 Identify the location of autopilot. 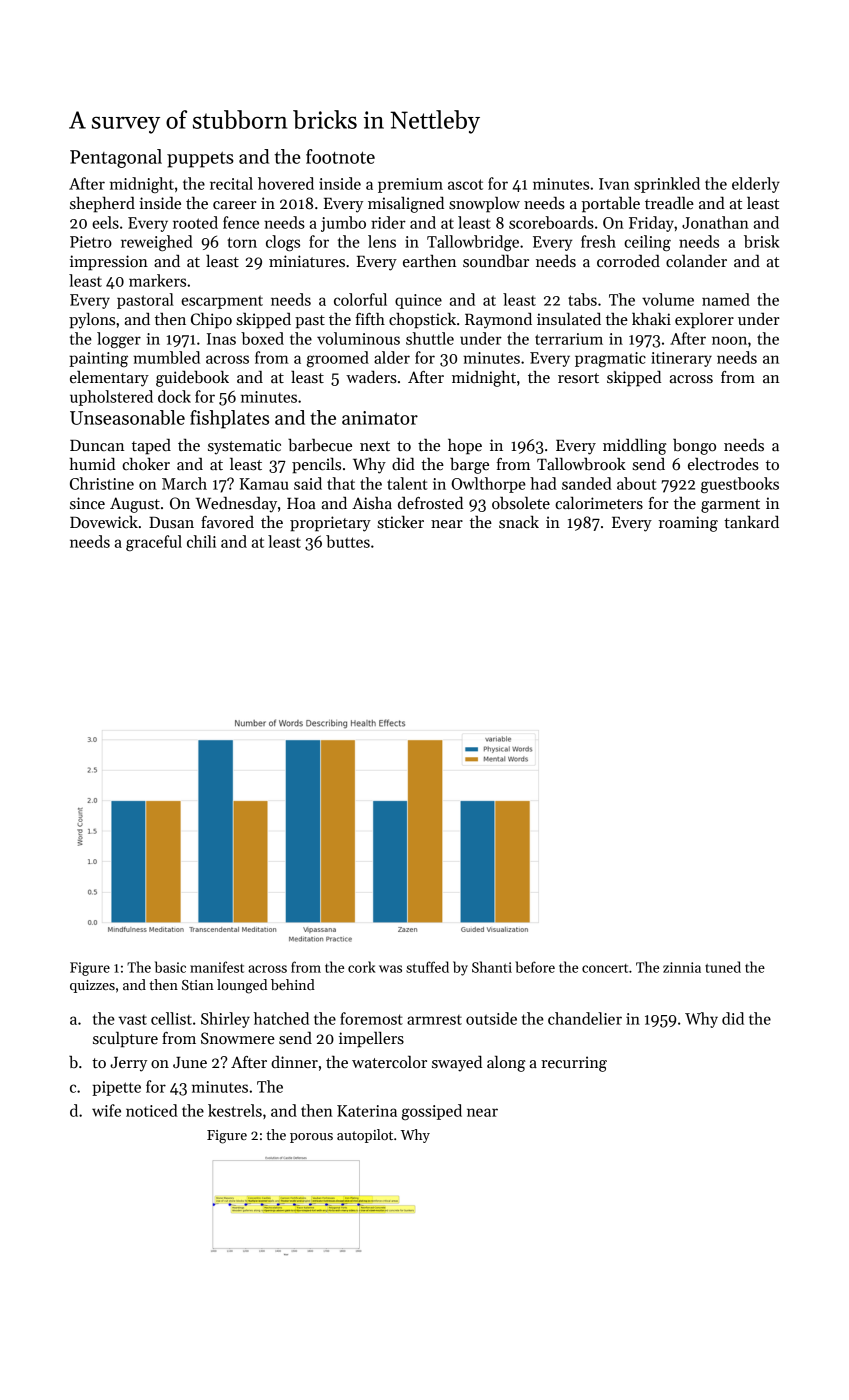
(365, 1136).
